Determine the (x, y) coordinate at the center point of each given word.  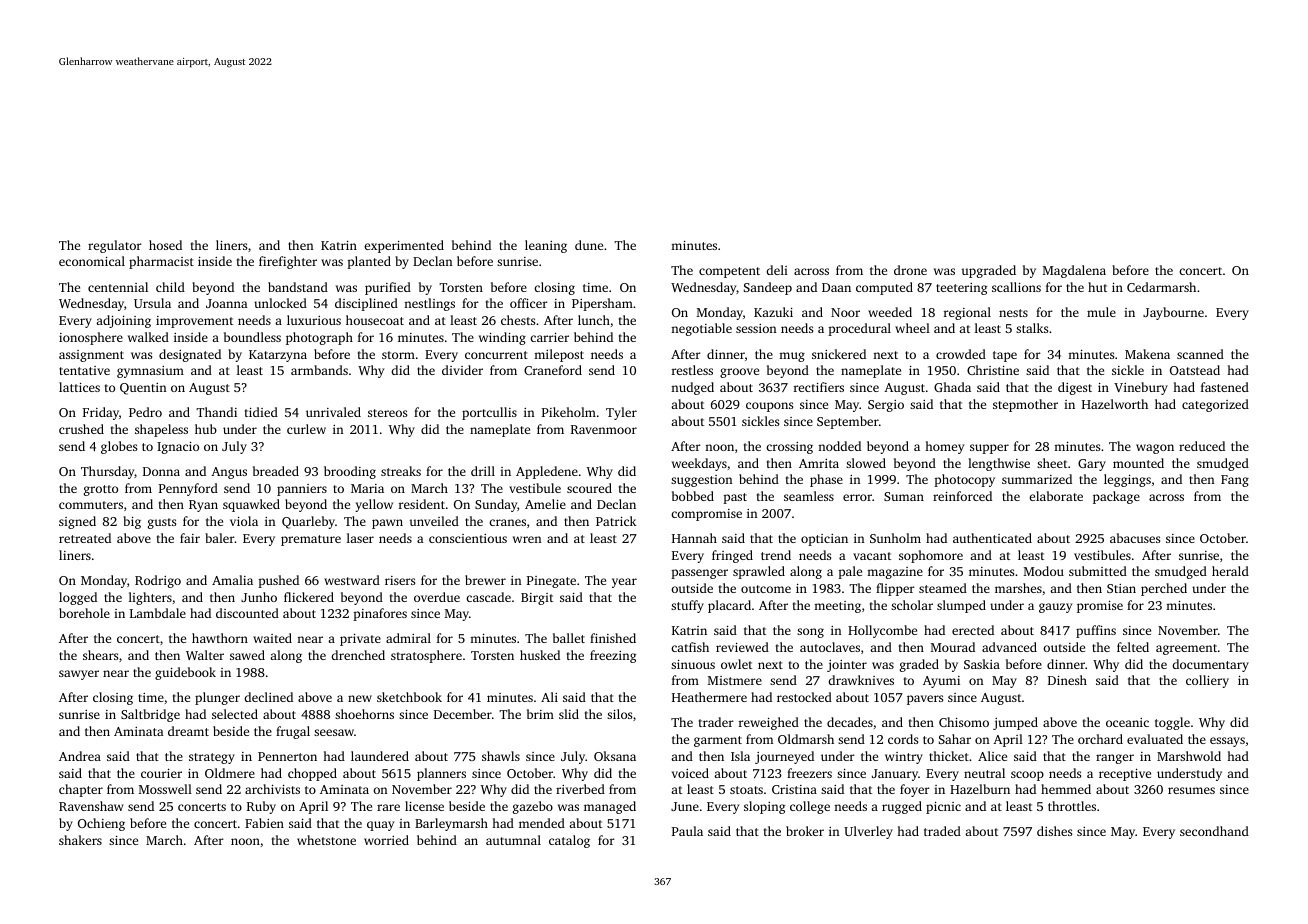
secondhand (1214, 831)
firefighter (288, 262)
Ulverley (868, 832)
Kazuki (773, 312)
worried (386, 840)
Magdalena (1074, 271)
